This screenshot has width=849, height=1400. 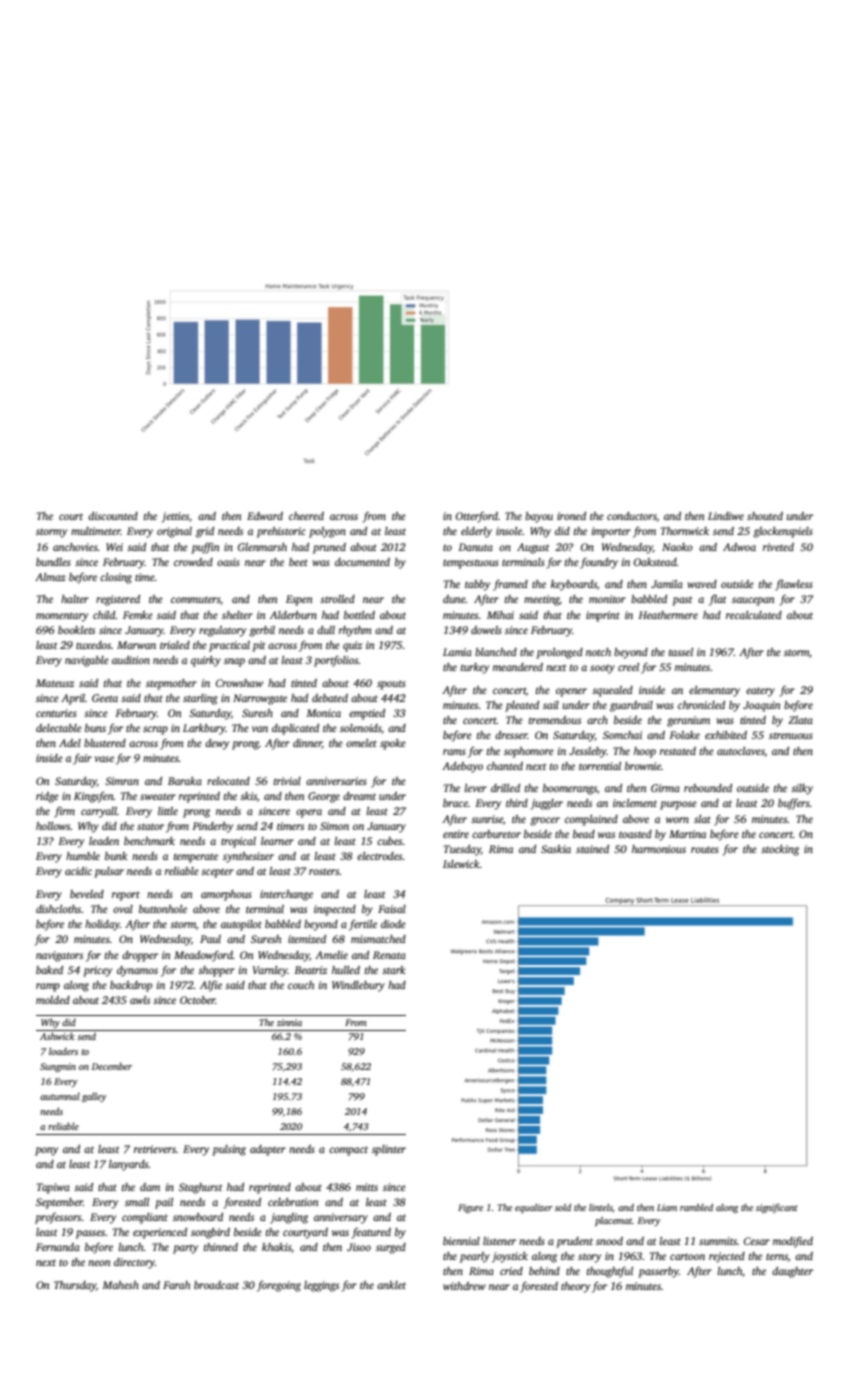 I want to click on guardrail, so click(x=631, y=706).
